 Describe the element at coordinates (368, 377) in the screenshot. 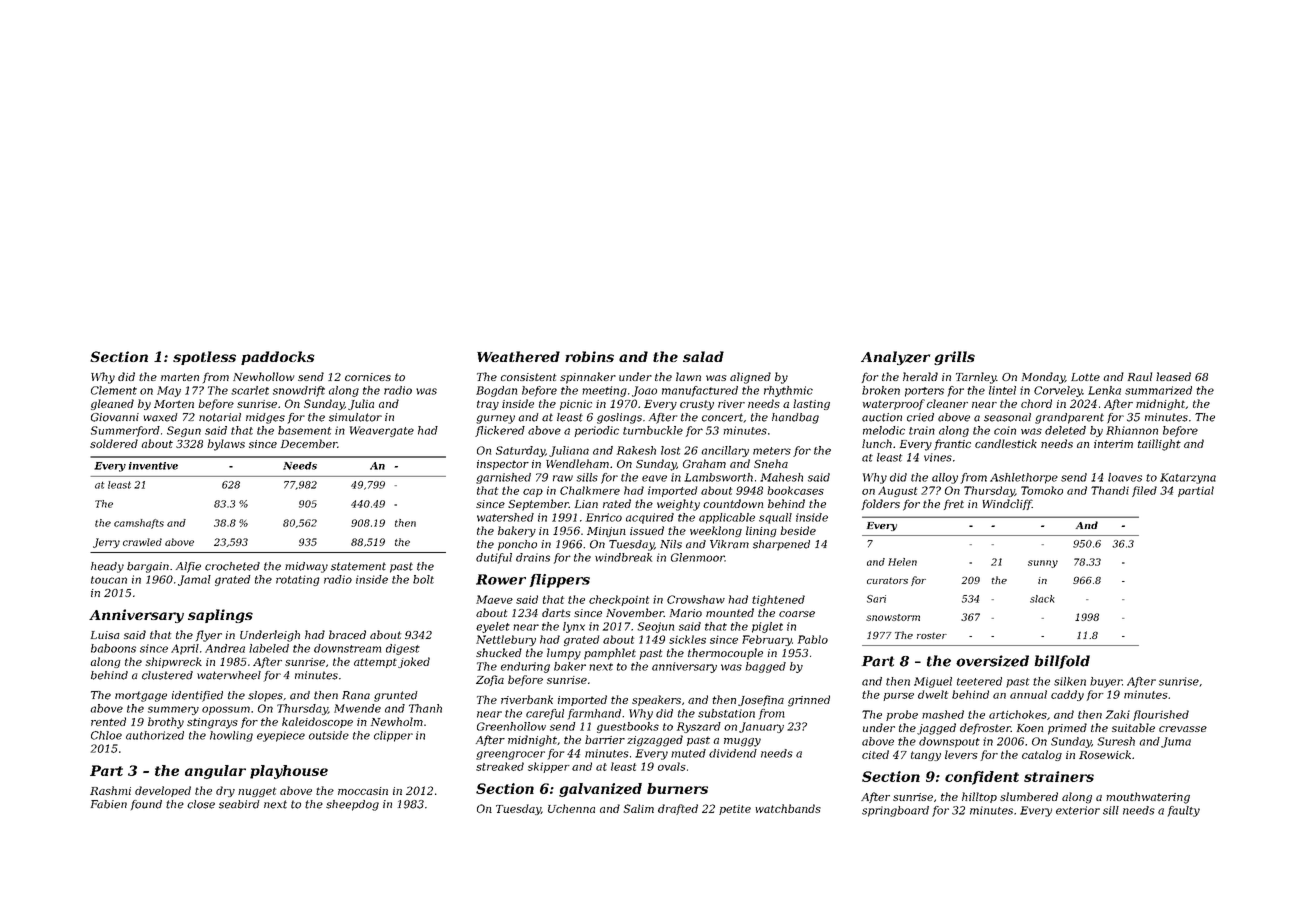

I see `cornices` at that location.
